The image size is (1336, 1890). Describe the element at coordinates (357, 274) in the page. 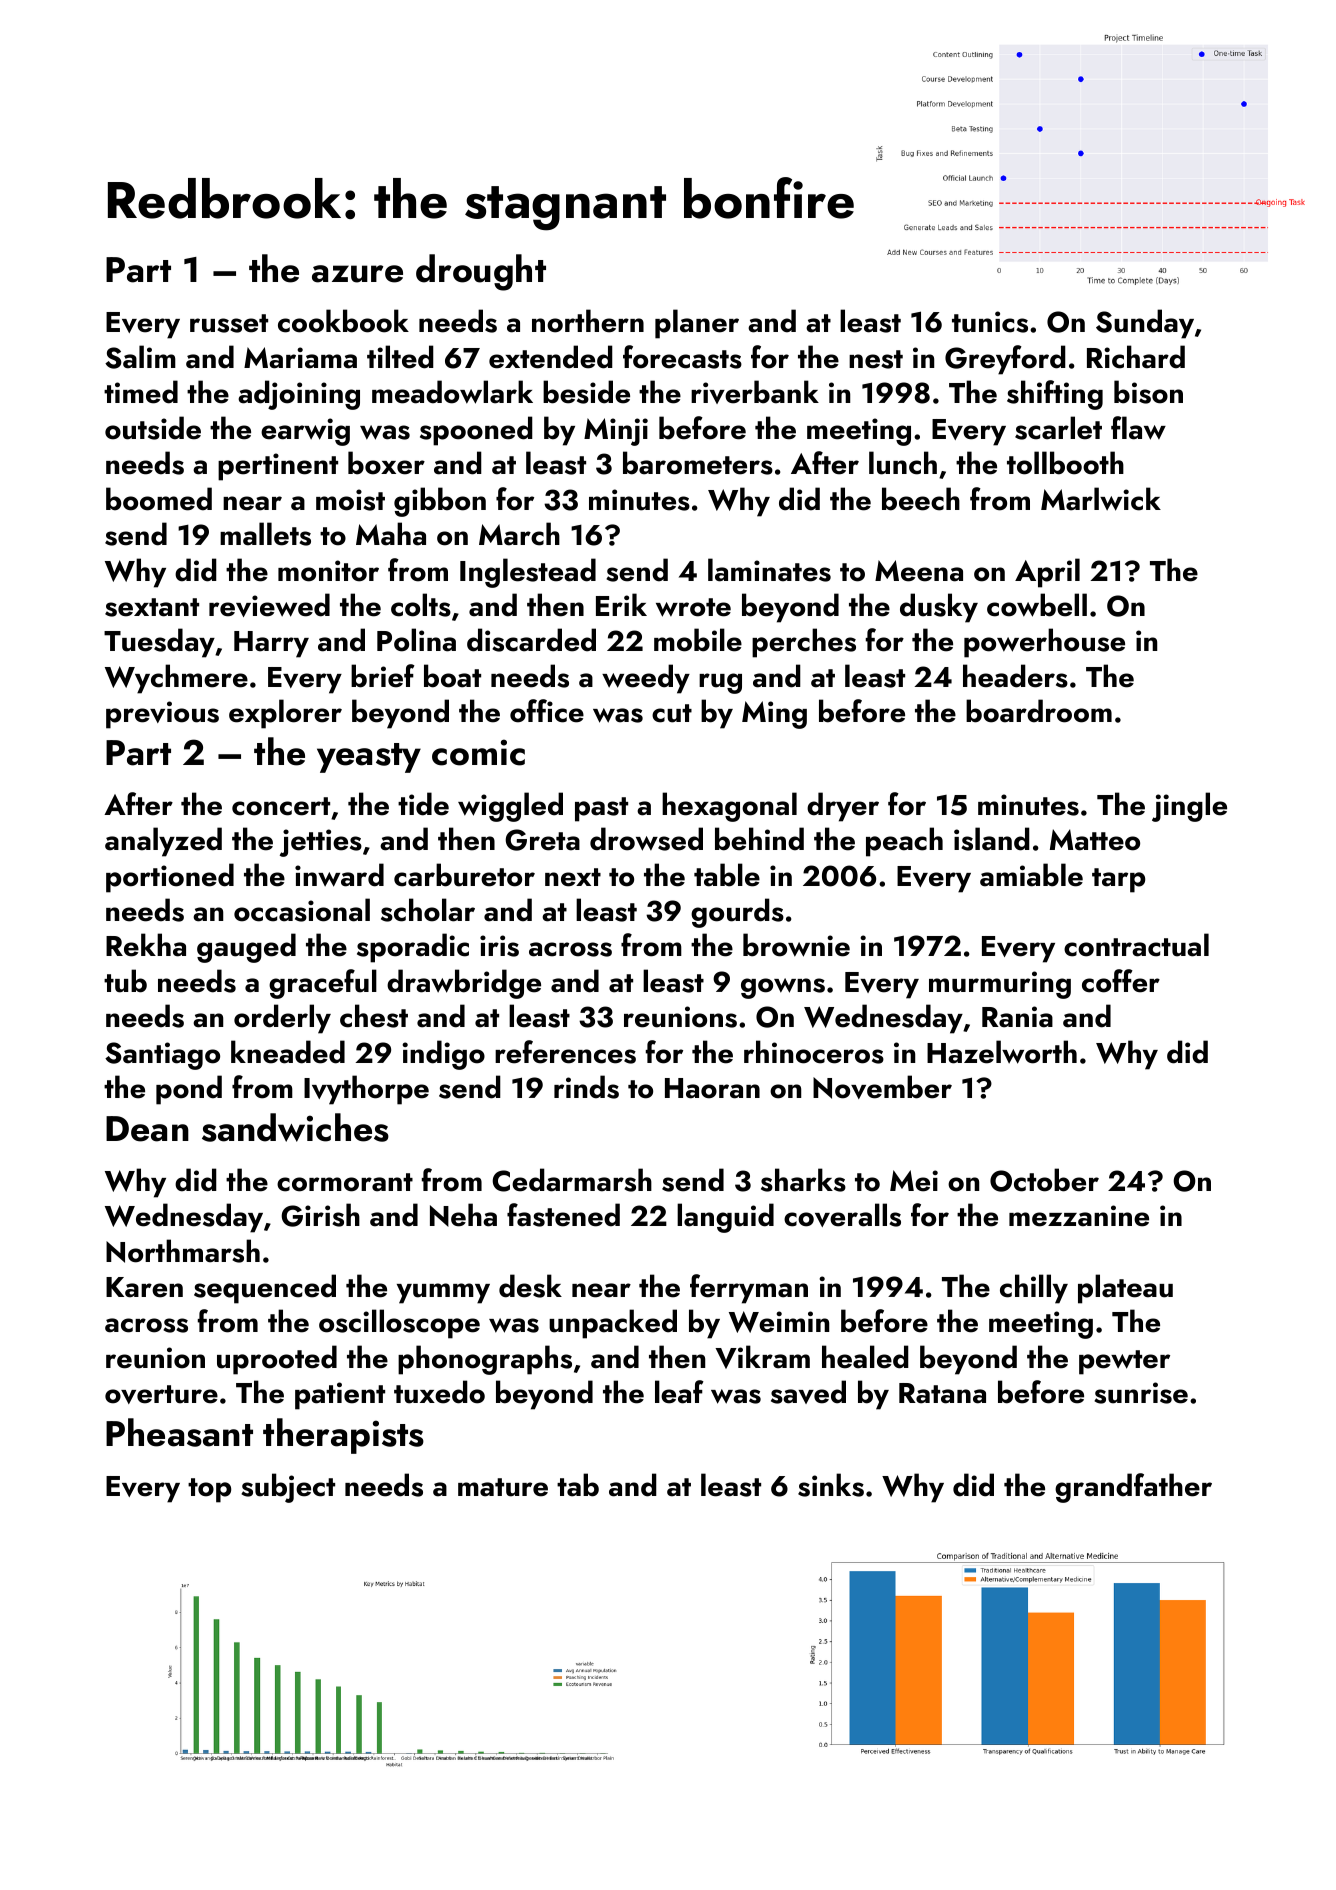

I see `azure` at that location.
